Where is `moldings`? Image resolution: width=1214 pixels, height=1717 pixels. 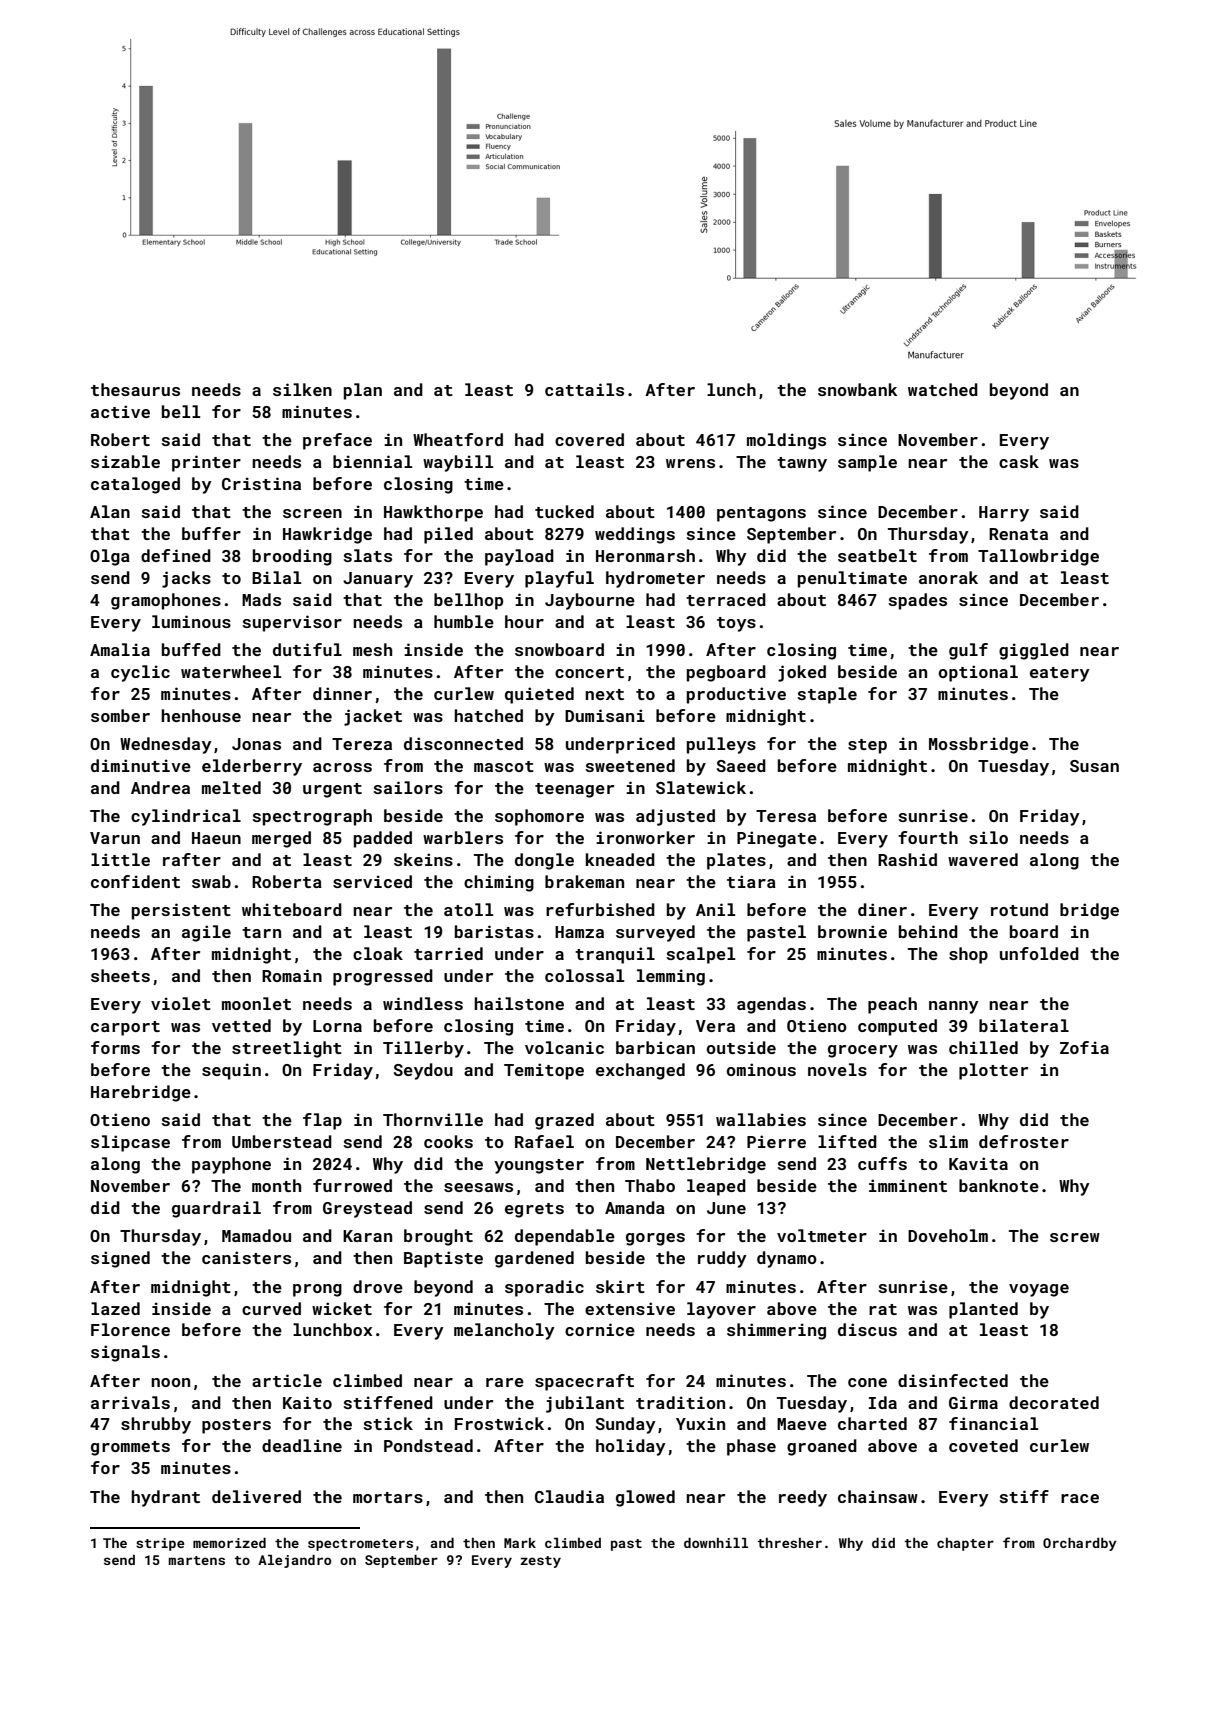 moldings is located at coordinates (786, 441).
